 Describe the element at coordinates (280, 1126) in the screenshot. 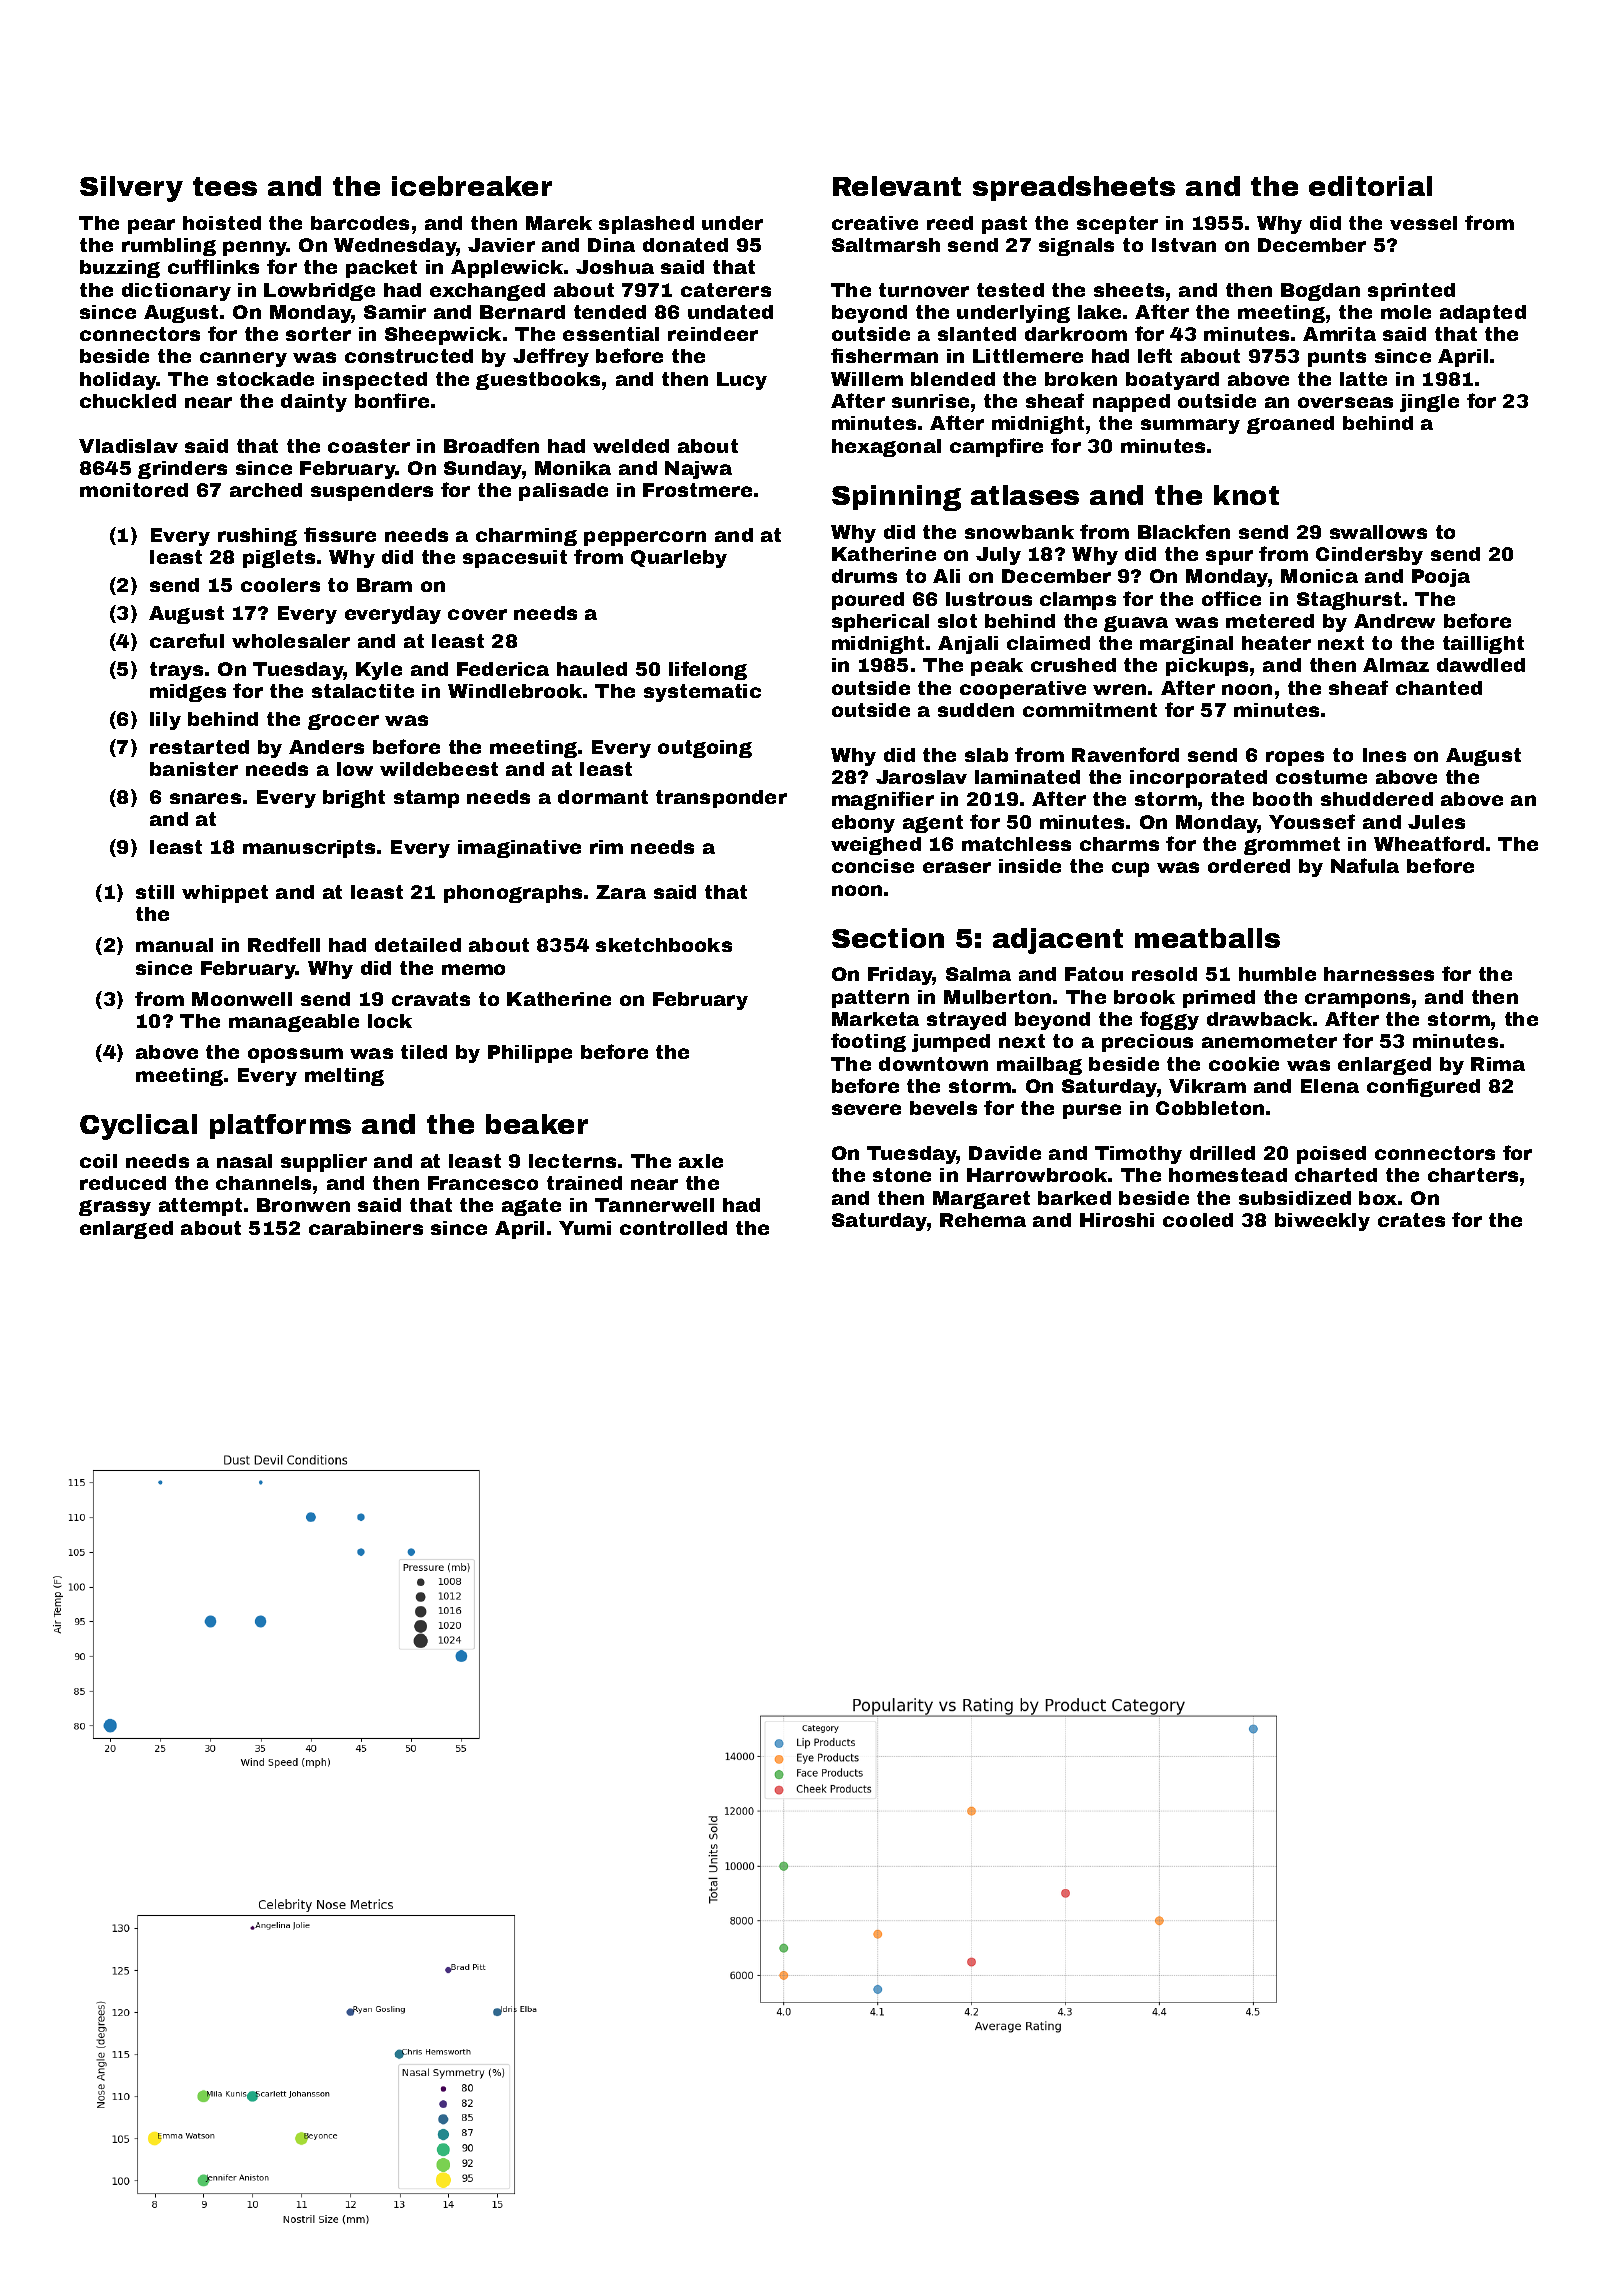

I see `platforms` at that location.
